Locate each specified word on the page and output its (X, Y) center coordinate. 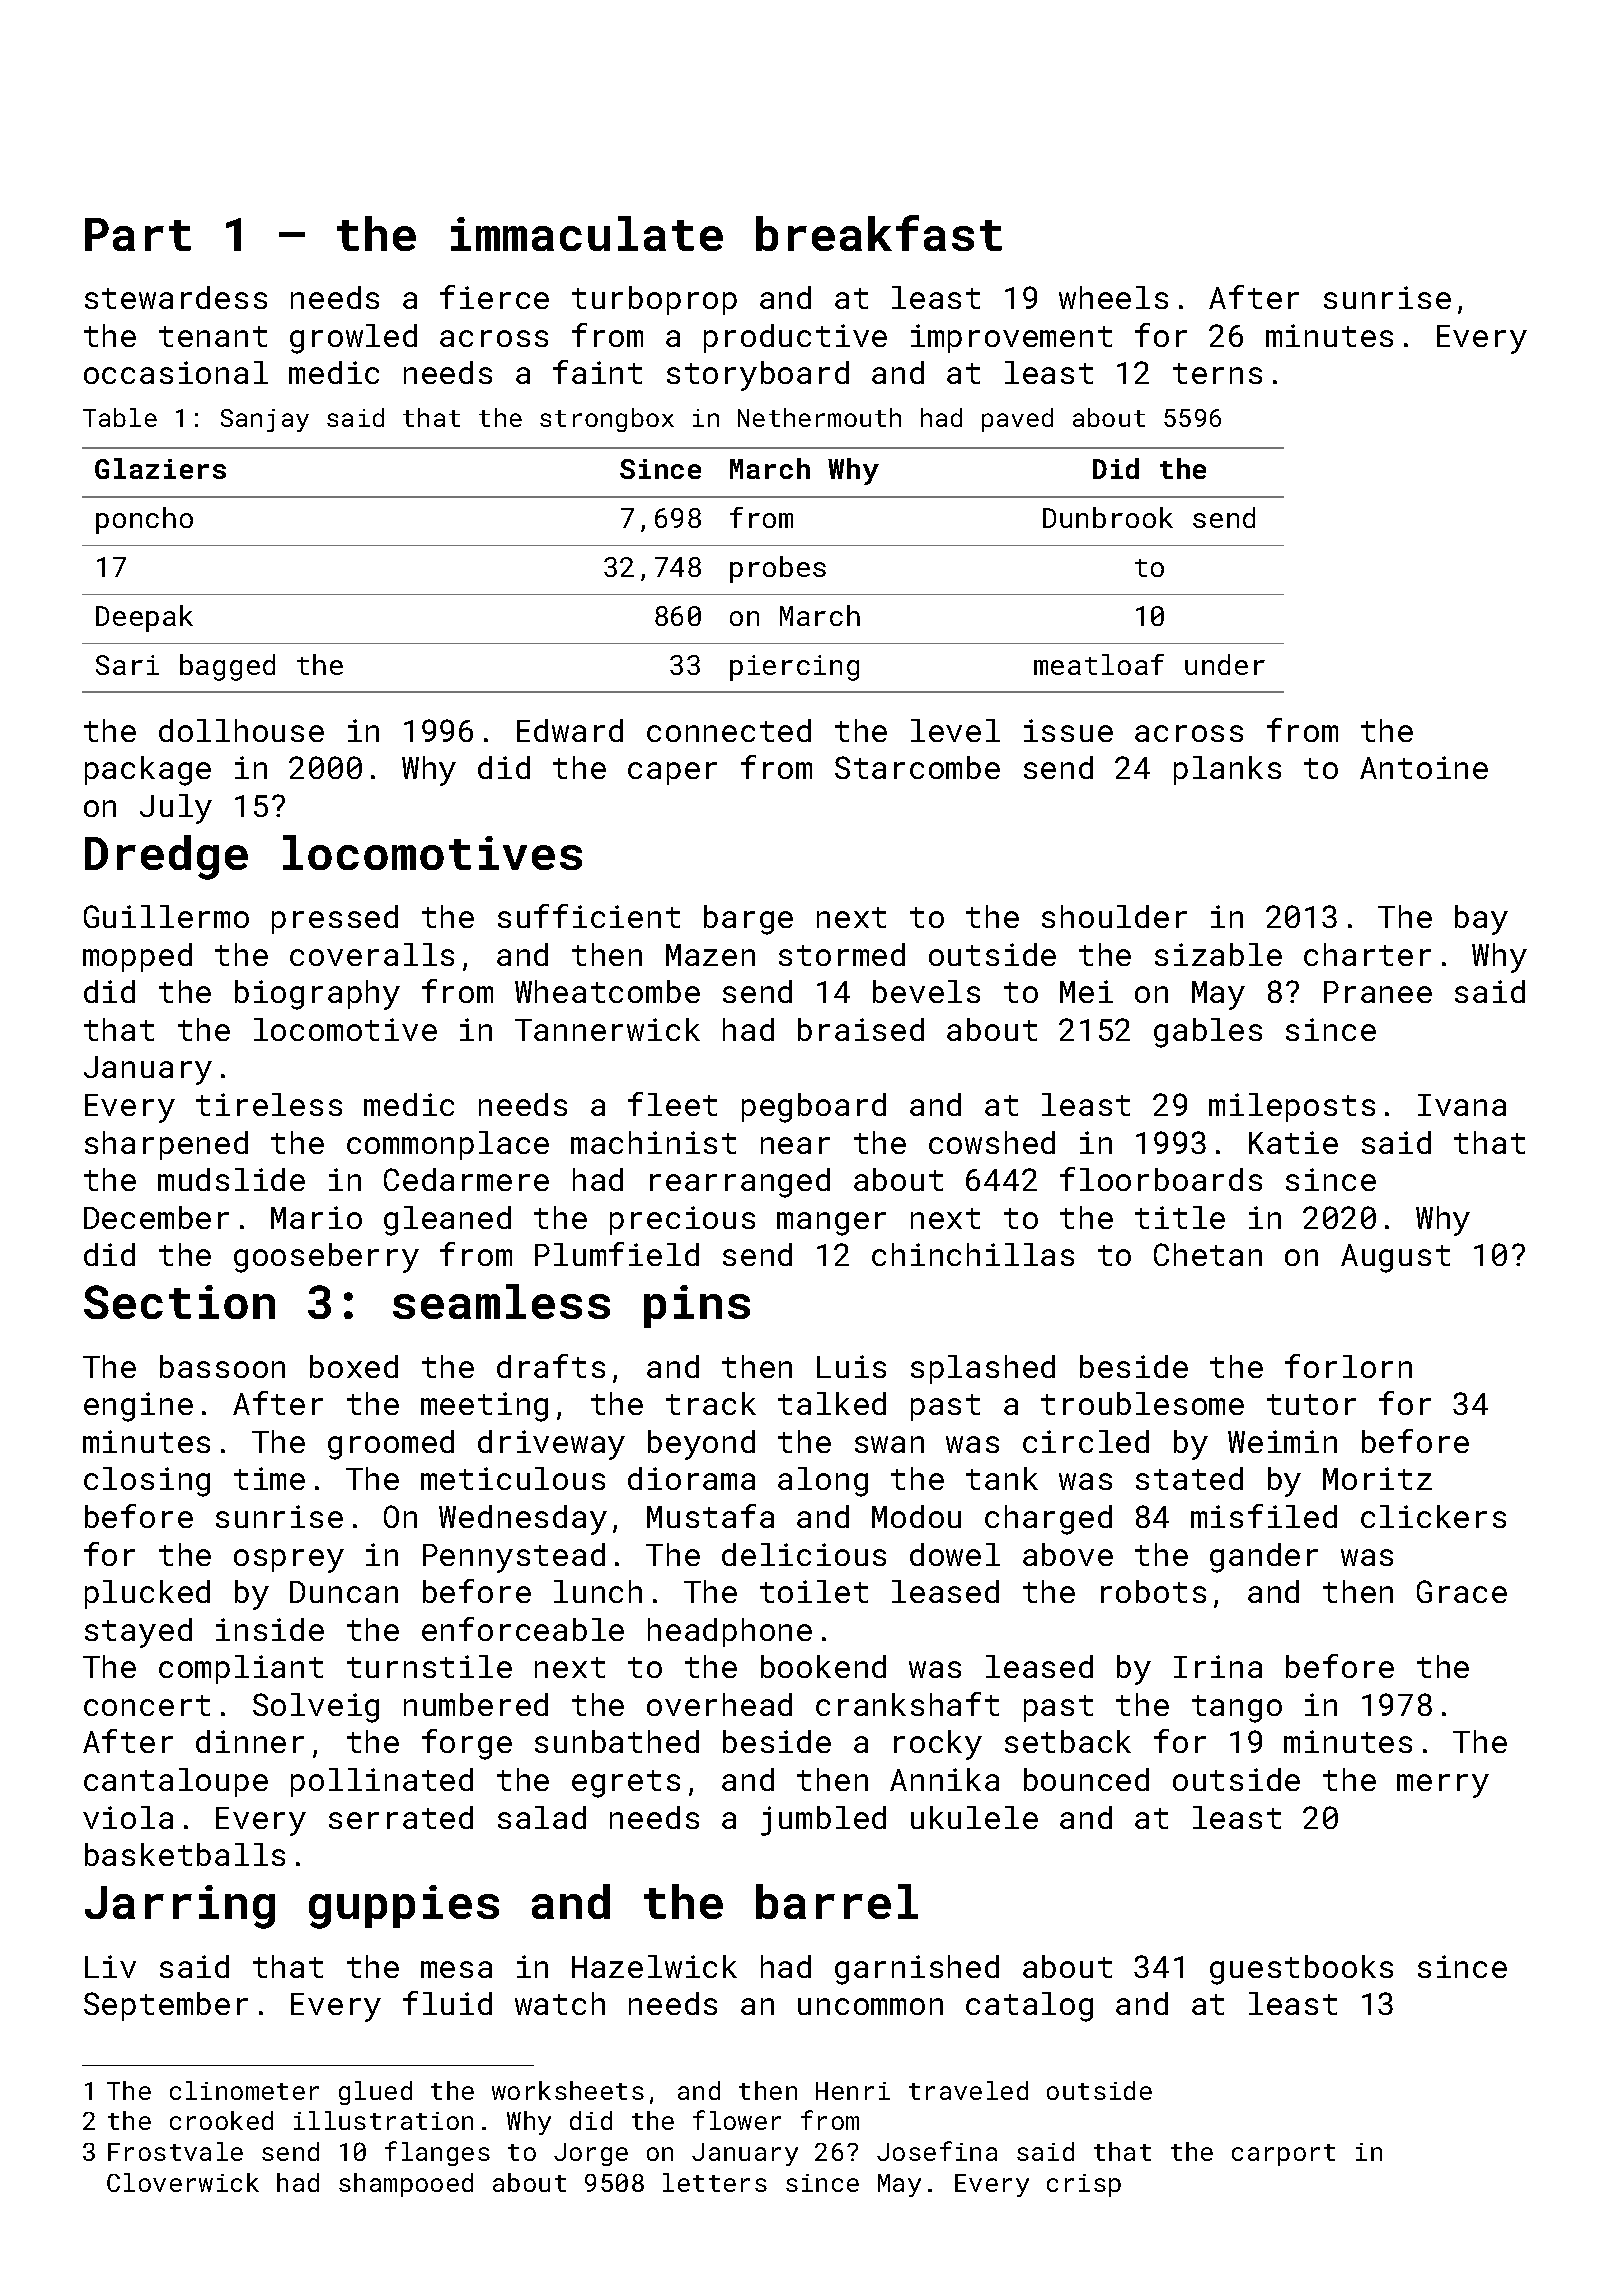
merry (1443, 1786)
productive (795, 338)
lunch (598, 1591)
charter (1367, 954)
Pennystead (514, 1558)
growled (353, 339)
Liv (110, 1966)
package (148, 771)
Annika (944, 1779)
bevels (926, 991)
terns (1217, 373)
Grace (1462, 1591)
